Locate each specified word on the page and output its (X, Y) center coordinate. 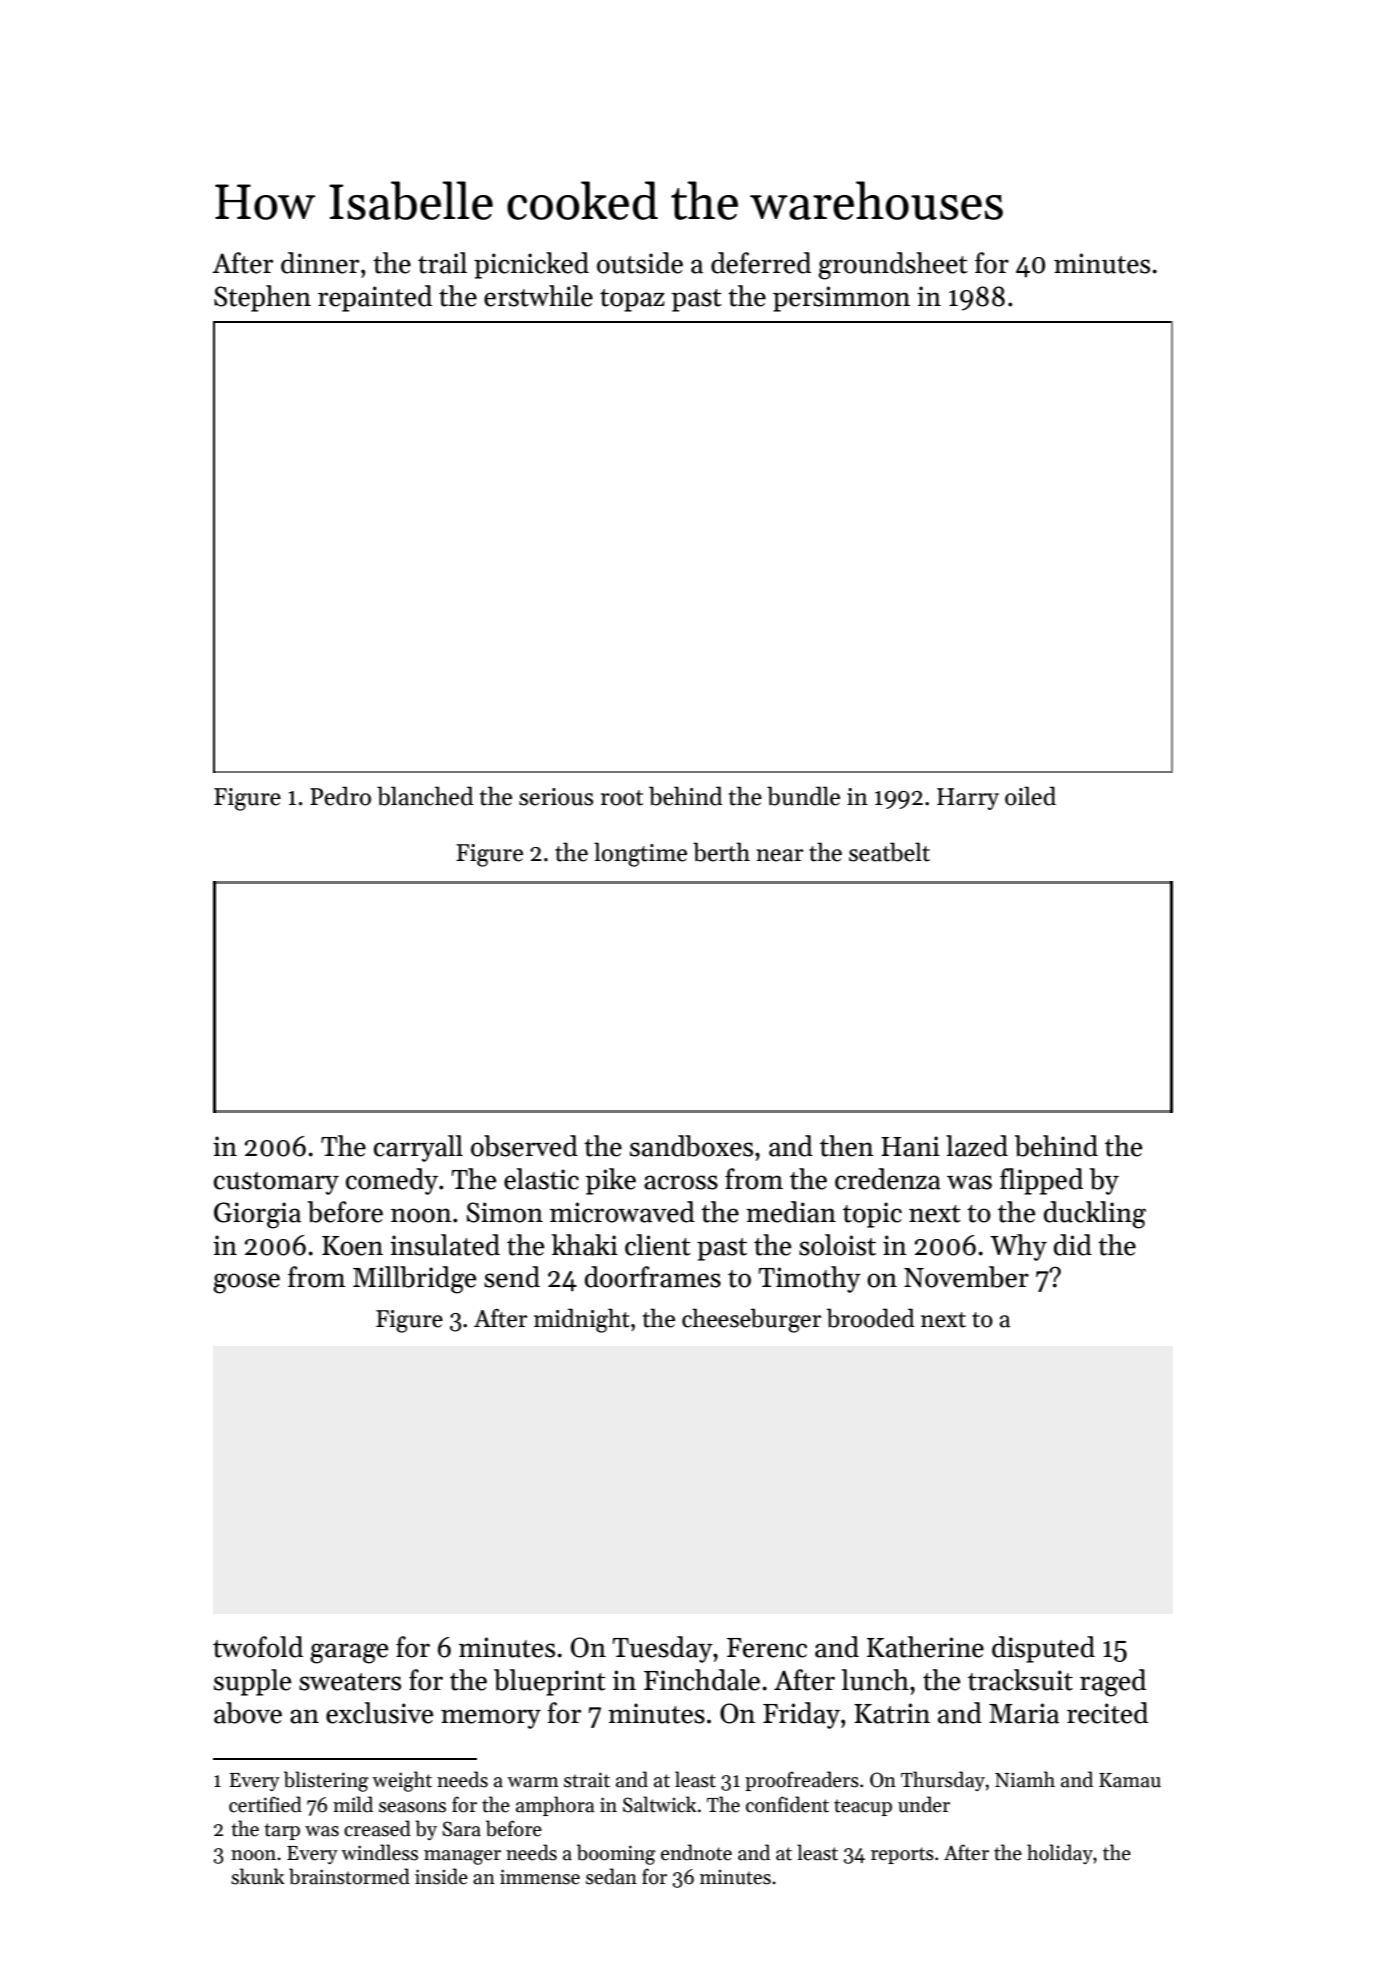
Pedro (340, 796)
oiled (1030, 796)
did (1073, 1245)
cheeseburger (751, 1320)
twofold (258, 1647)
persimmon (841, 299)
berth (721, 852)
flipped (1041, 1181)
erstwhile (538, 296)
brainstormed (349, 1876)
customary (276, 1183)
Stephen (262, 298)
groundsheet (893, 266)
